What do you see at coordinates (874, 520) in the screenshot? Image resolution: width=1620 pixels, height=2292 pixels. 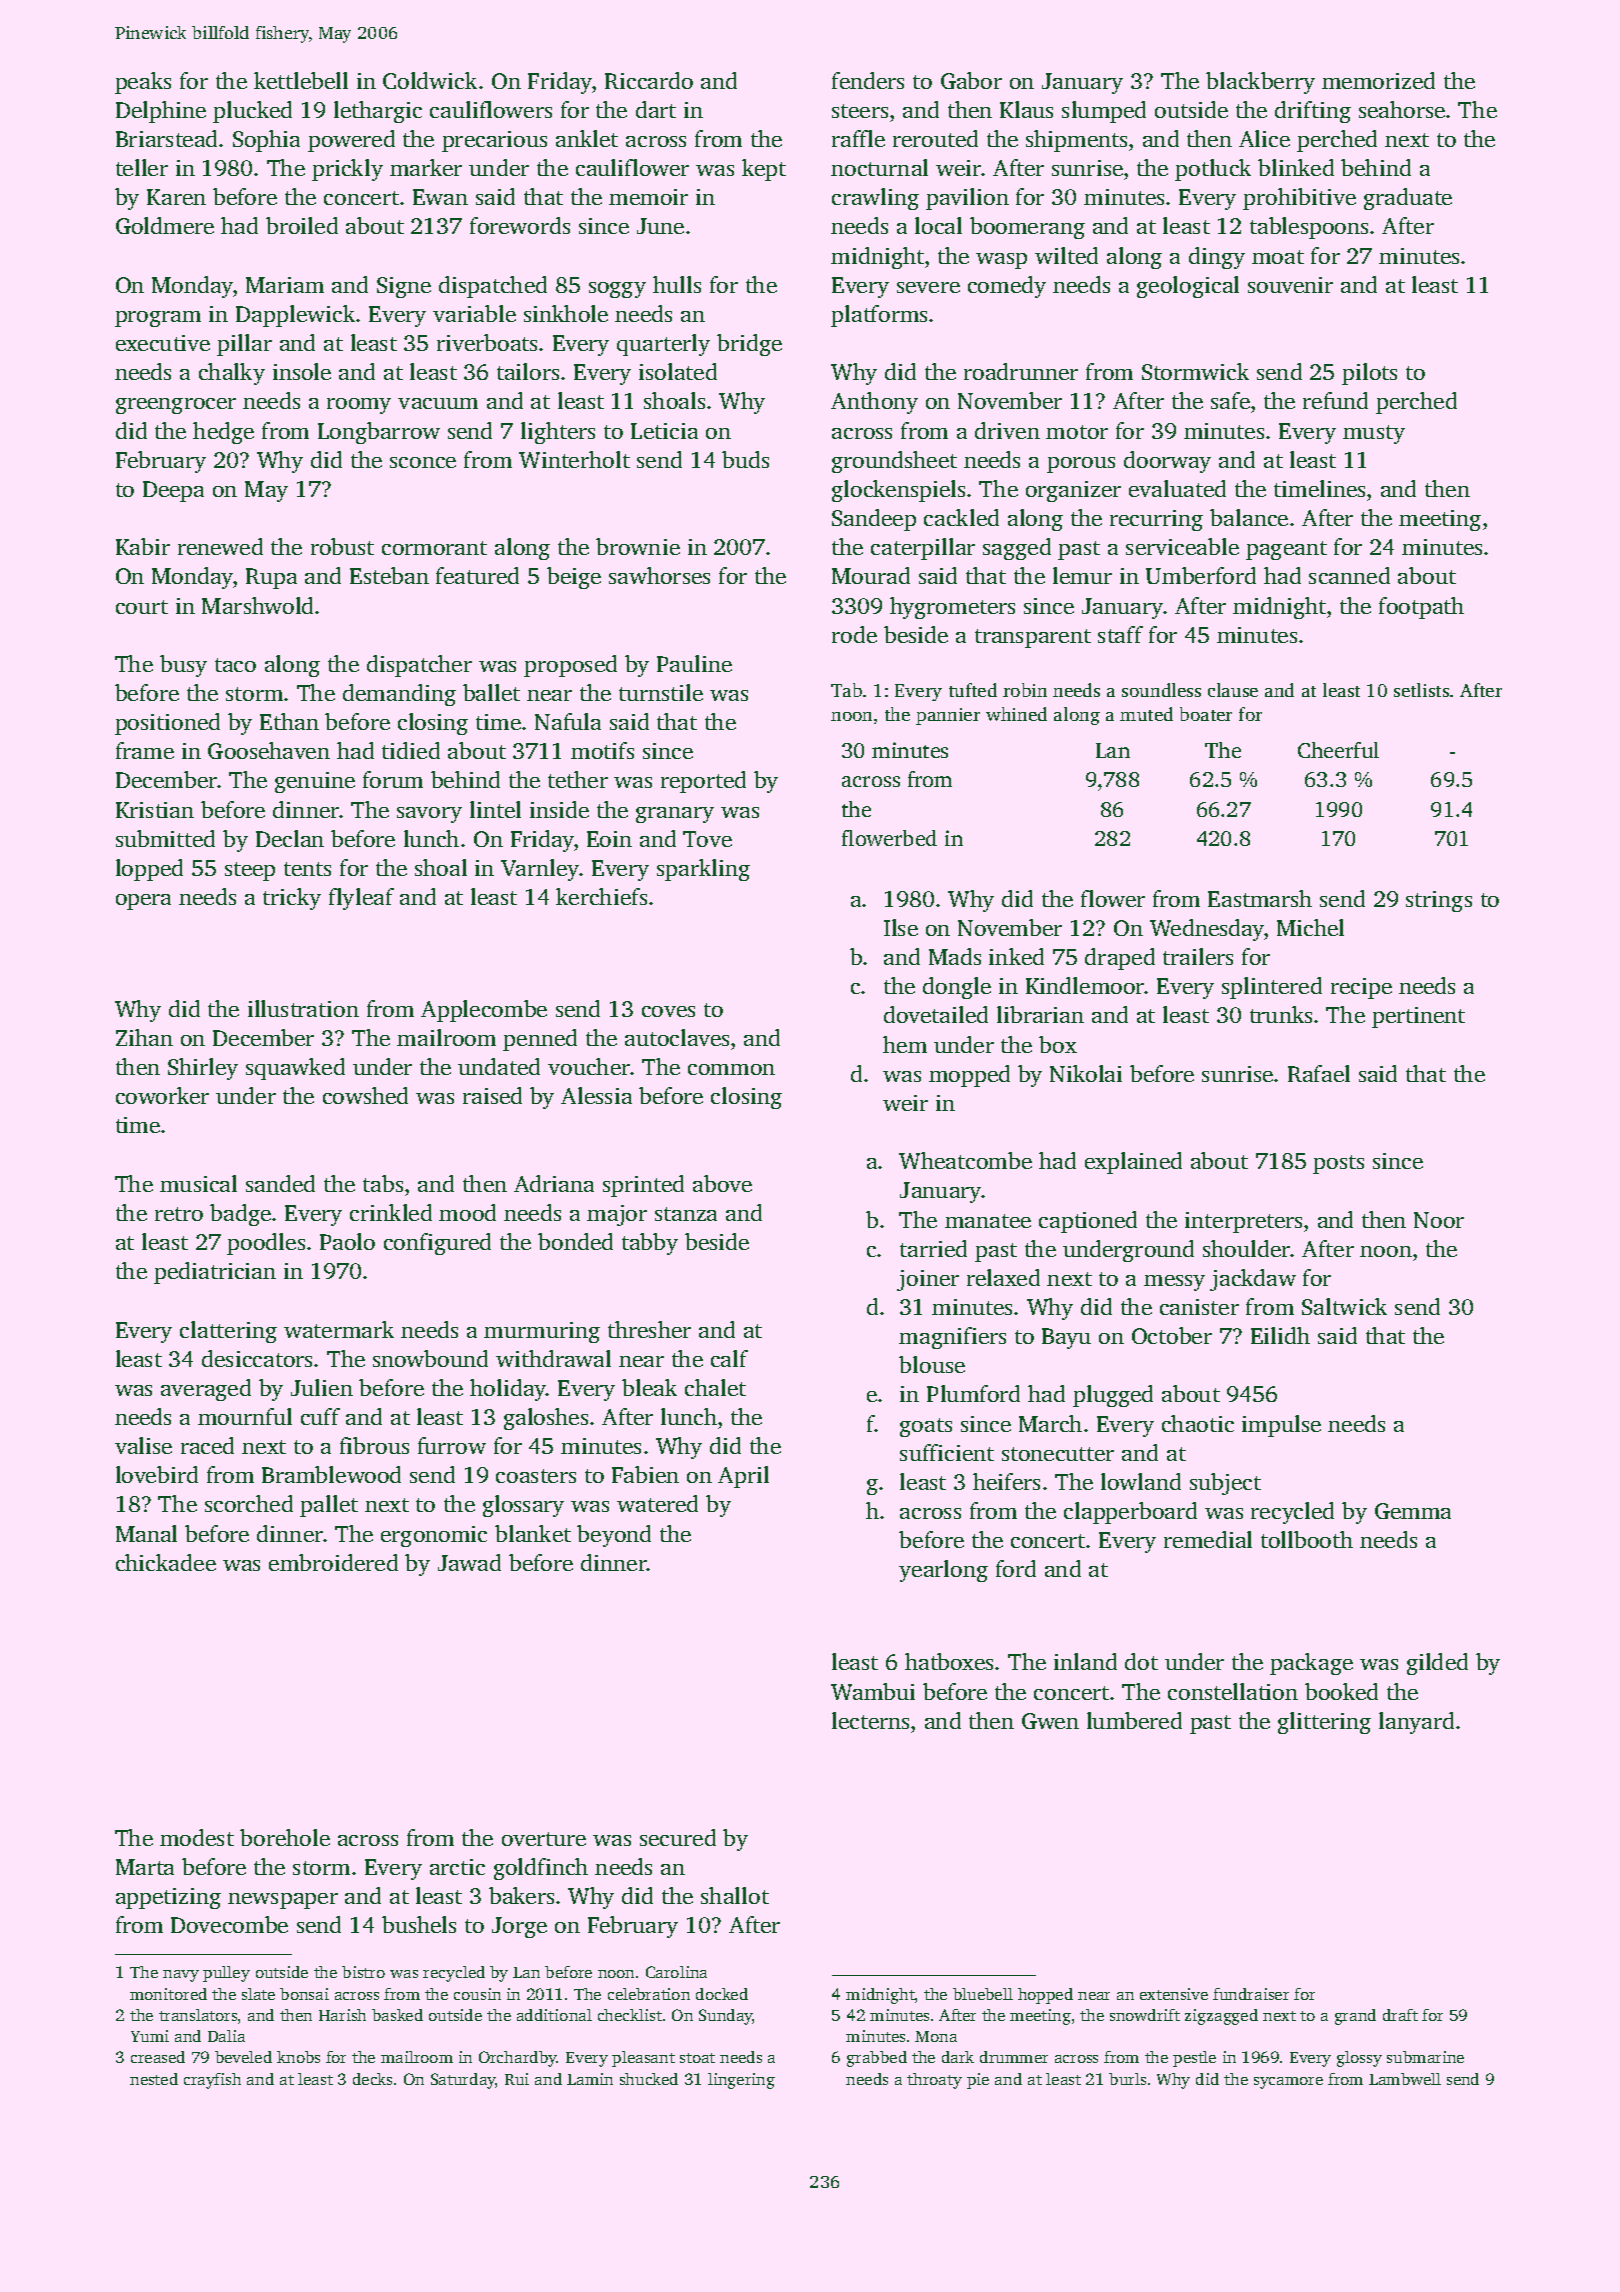 I see `Sandeep` at bounding box center [874, 520].
